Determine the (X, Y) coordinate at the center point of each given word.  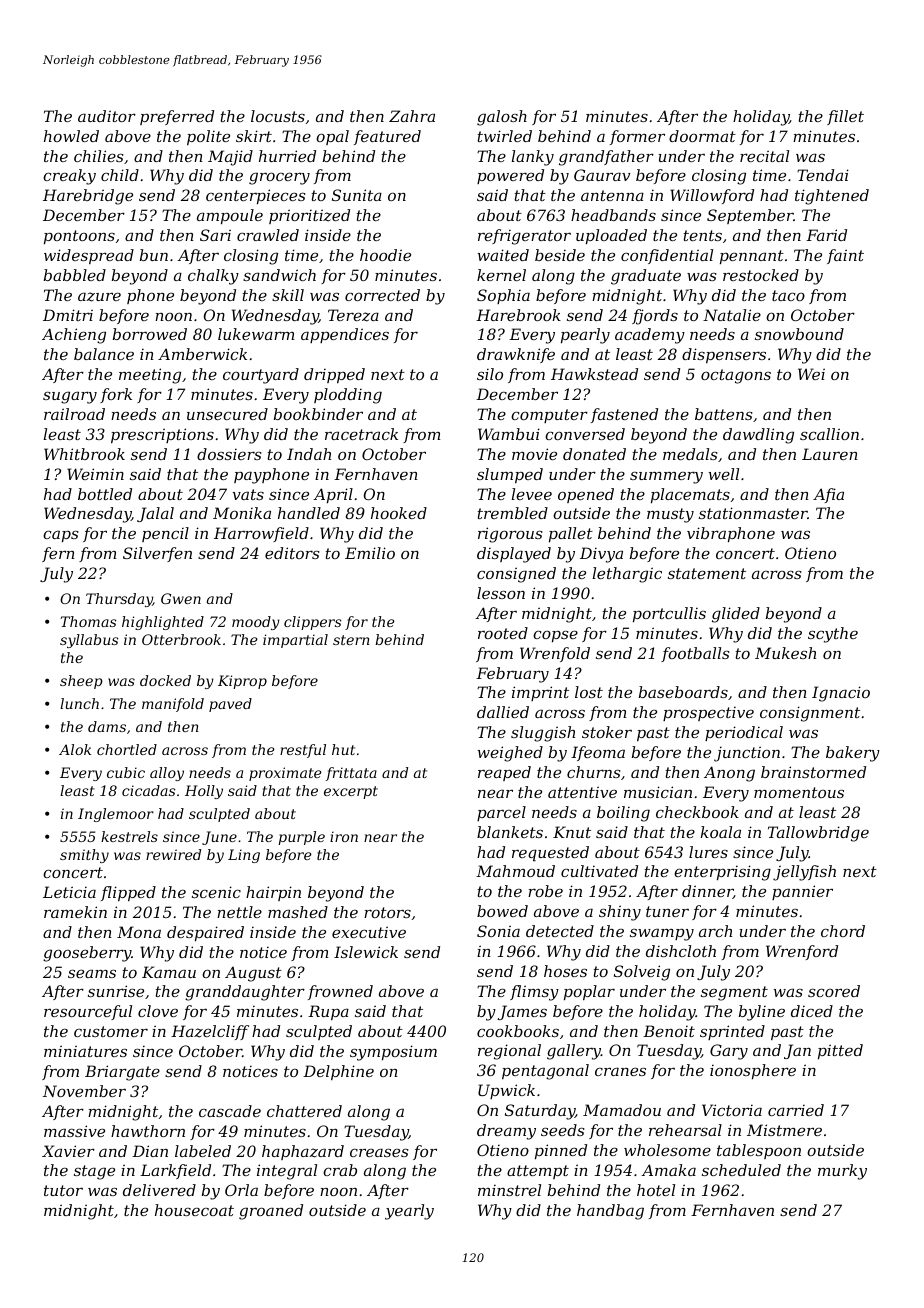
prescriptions (162, 435)
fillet (845, 117)
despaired (205, 933)
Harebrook (518, 315)
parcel (501, 813)
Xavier (68, 1151)
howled (71, 136)
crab (340, 1170)
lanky (533, 158)
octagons (736, 376)
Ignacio (841, 694)
